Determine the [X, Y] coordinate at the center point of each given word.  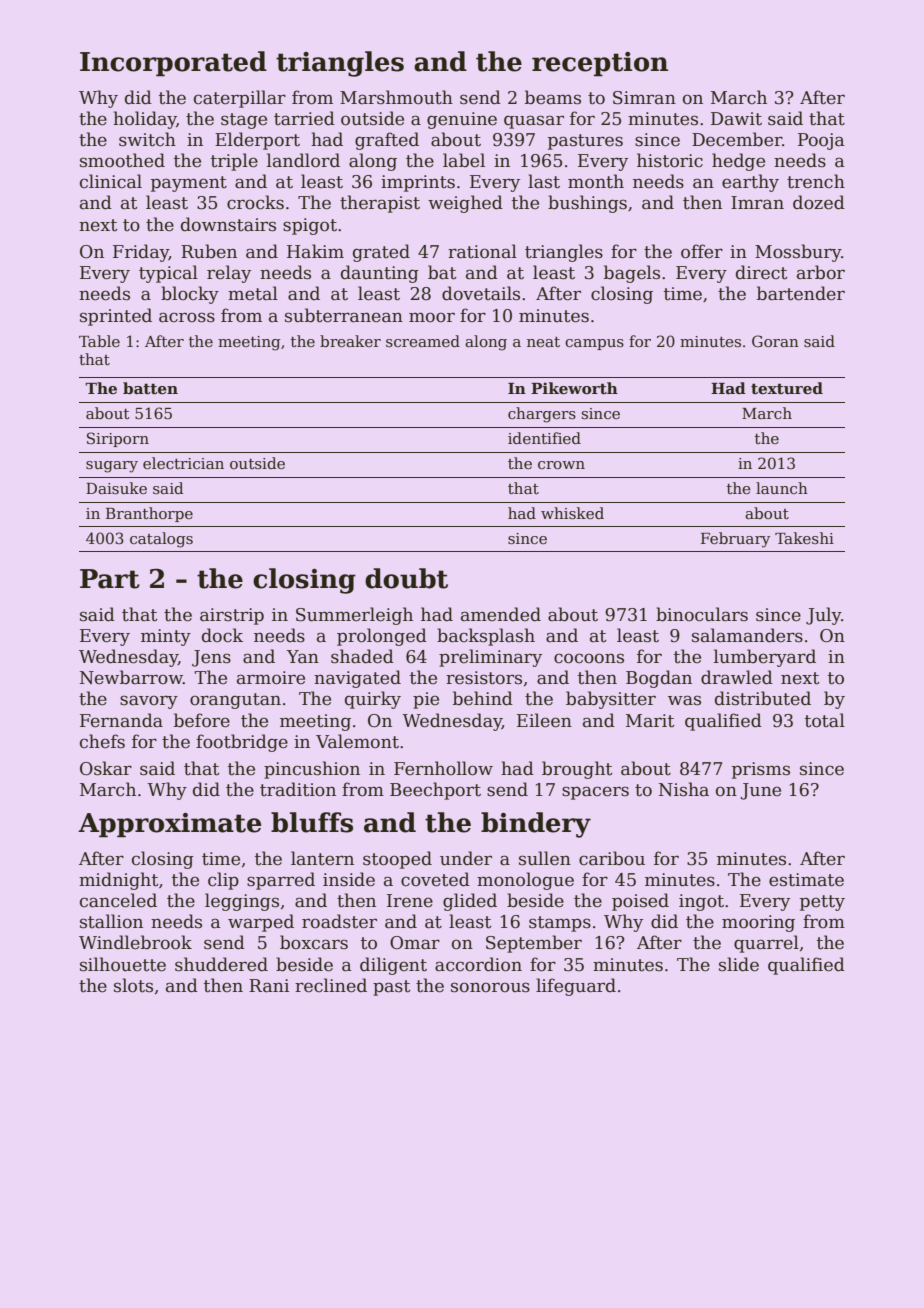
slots [133, 985]
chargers [542, 415]
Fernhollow [443, 768]
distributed [763, 698]
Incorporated [173, 64]
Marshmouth [396, 97]
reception [600, 64]
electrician [183, 463]
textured [787, 388]
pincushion [312, 770]
